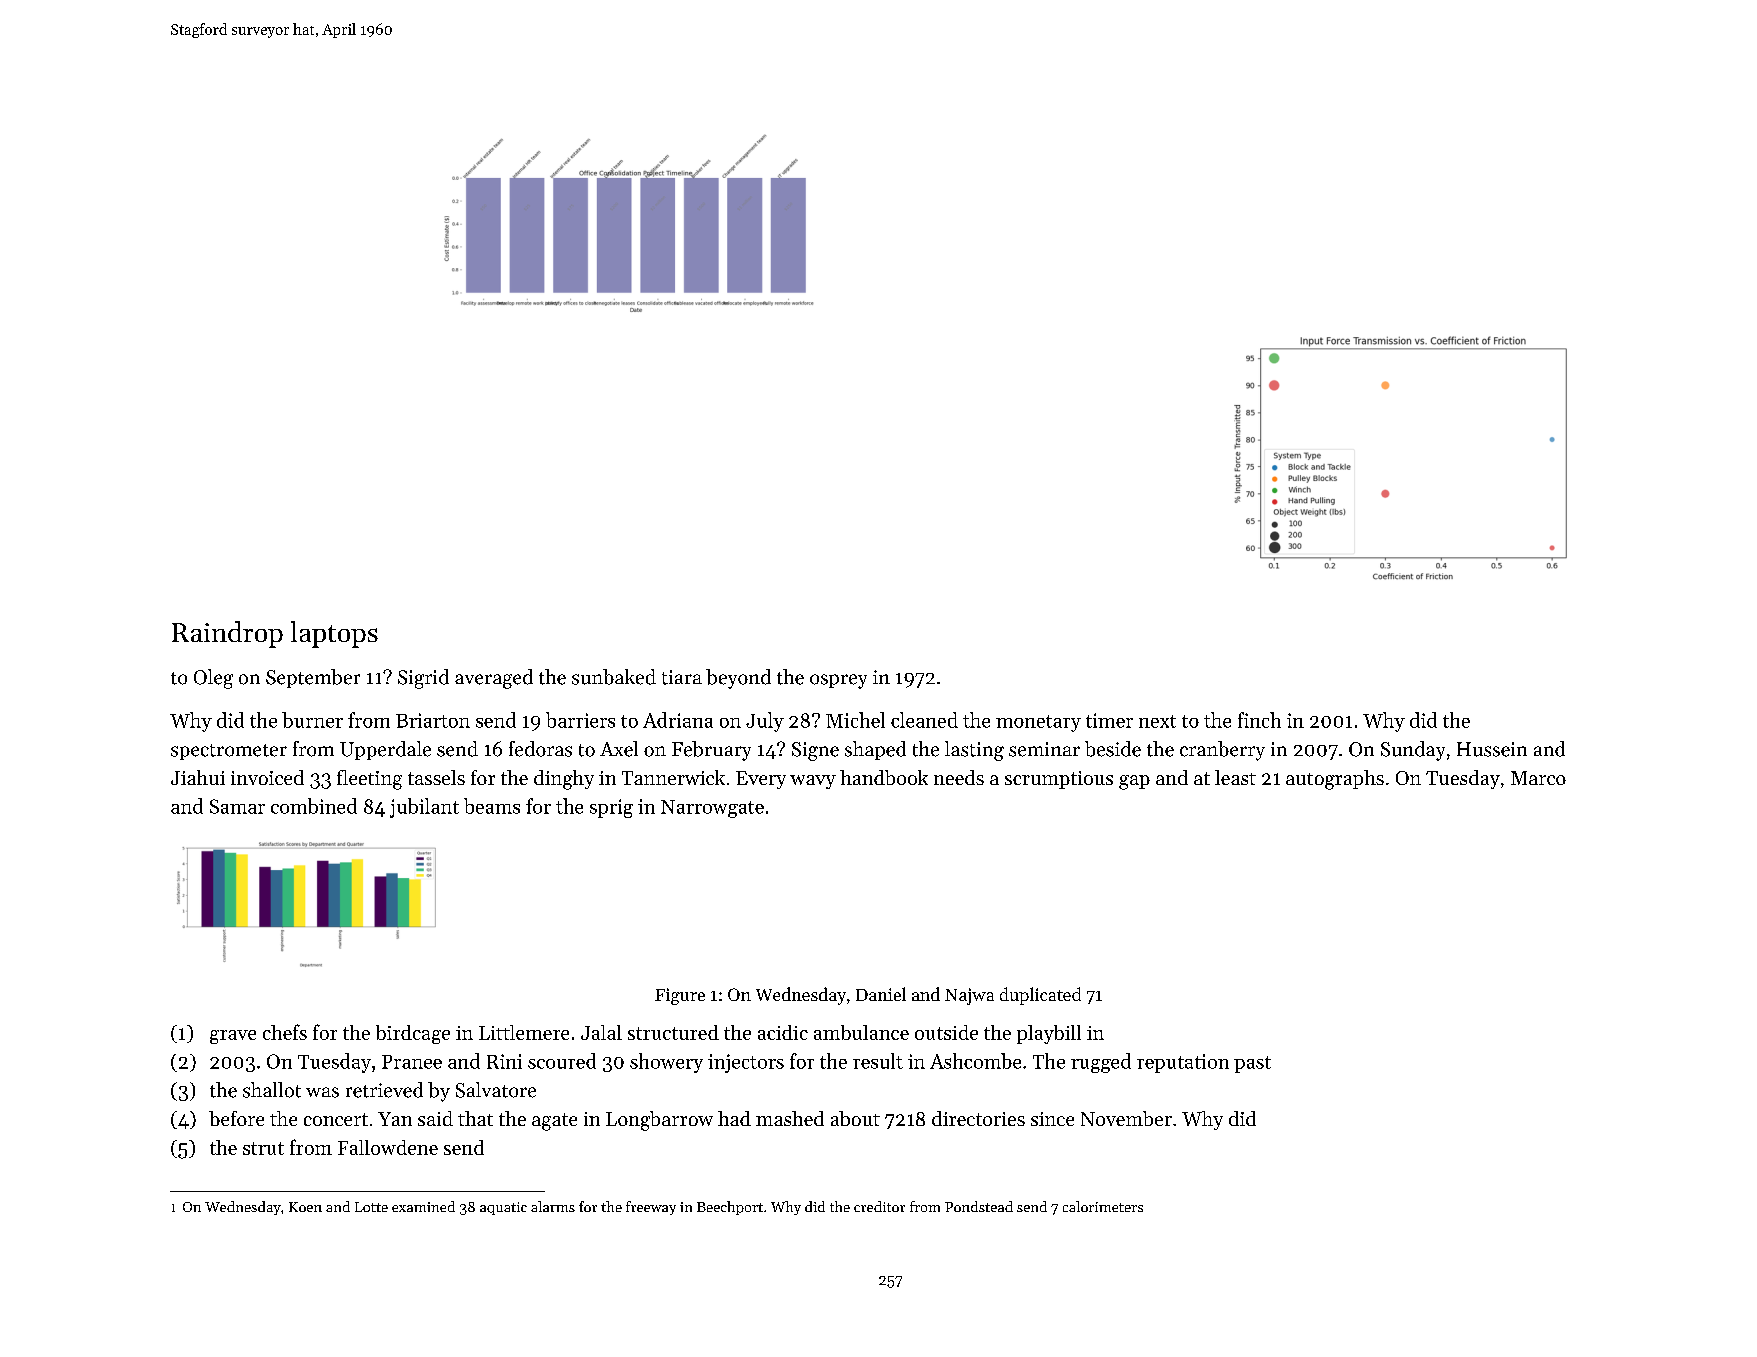 Image resolution: width=1757 pixels, height=1357 pixels. I want to click on osprey, so click(838, 681).
